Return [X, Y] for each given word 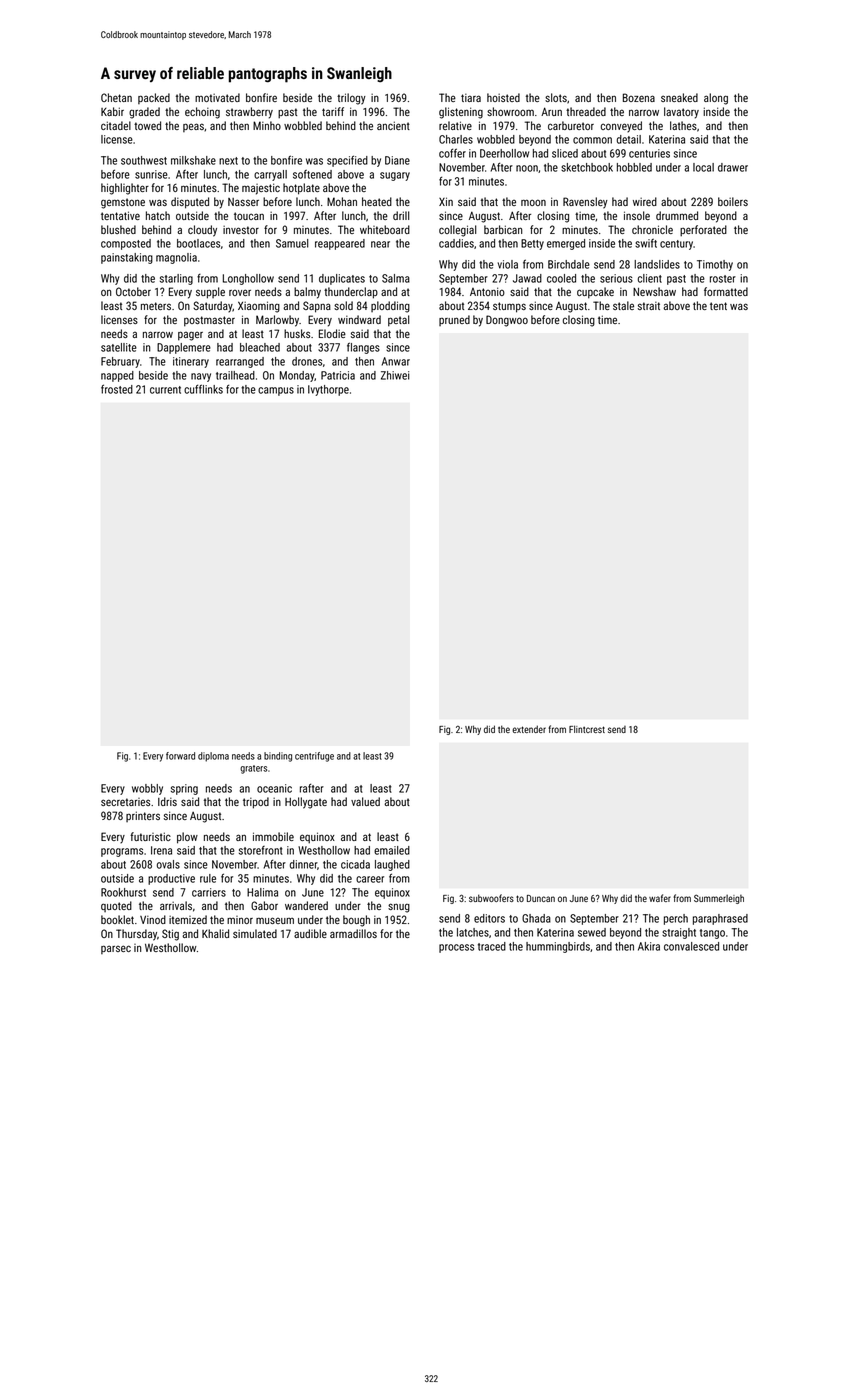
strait [649, 305]
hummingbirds [558, 947]
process [456, 948]
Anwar [396, 361]
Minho [267, 125]
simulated [255, 933]
